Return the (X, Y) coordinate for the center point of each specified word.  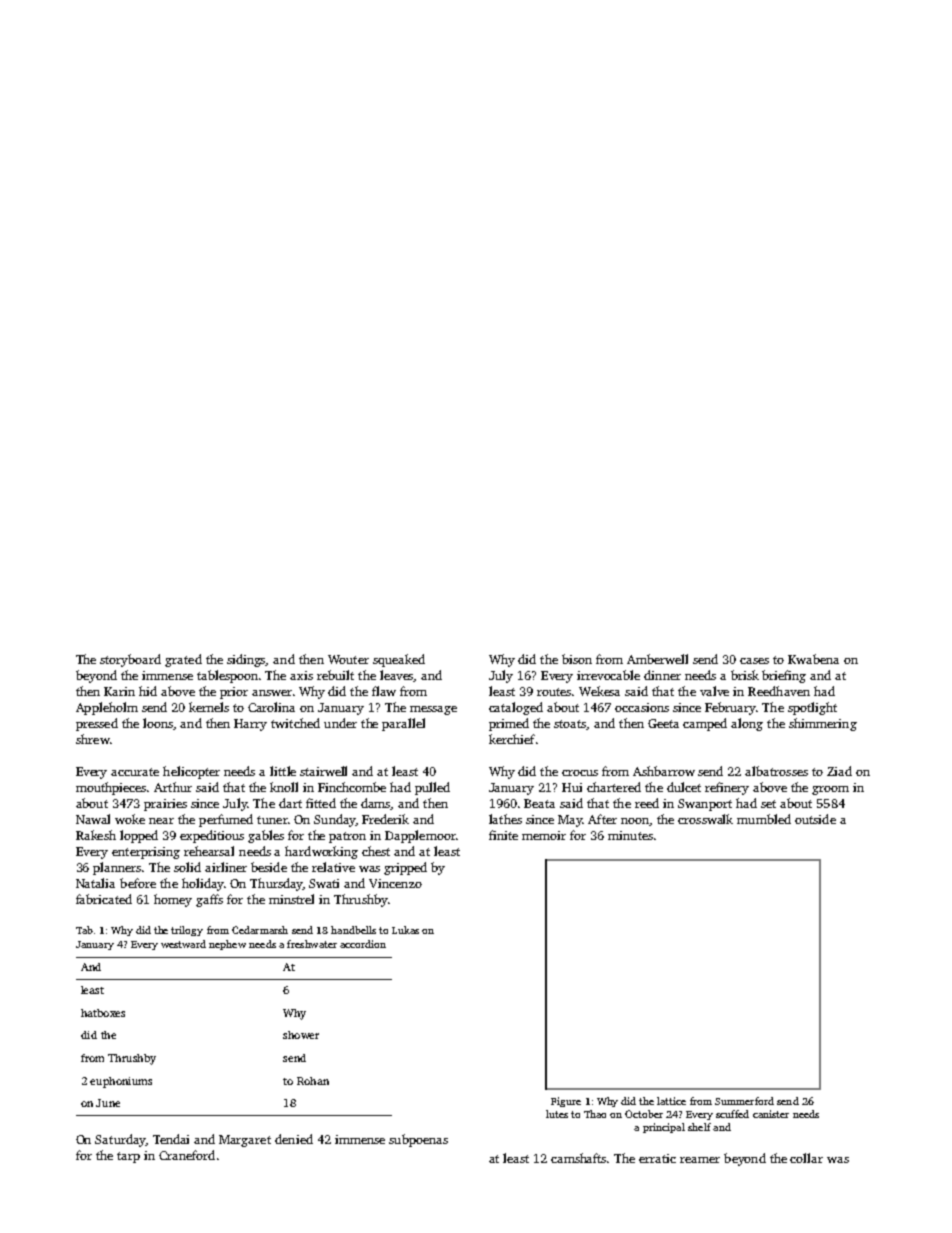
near (161, 821)
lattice (671, 1101)
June (108, 1103)
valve (714, 691)
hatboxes (103, 1013)
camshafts (579, 1158)
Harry (250, 725)
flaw (384, 691)
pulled (432, 788)
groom (830, 790)
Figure (566, 1102)
